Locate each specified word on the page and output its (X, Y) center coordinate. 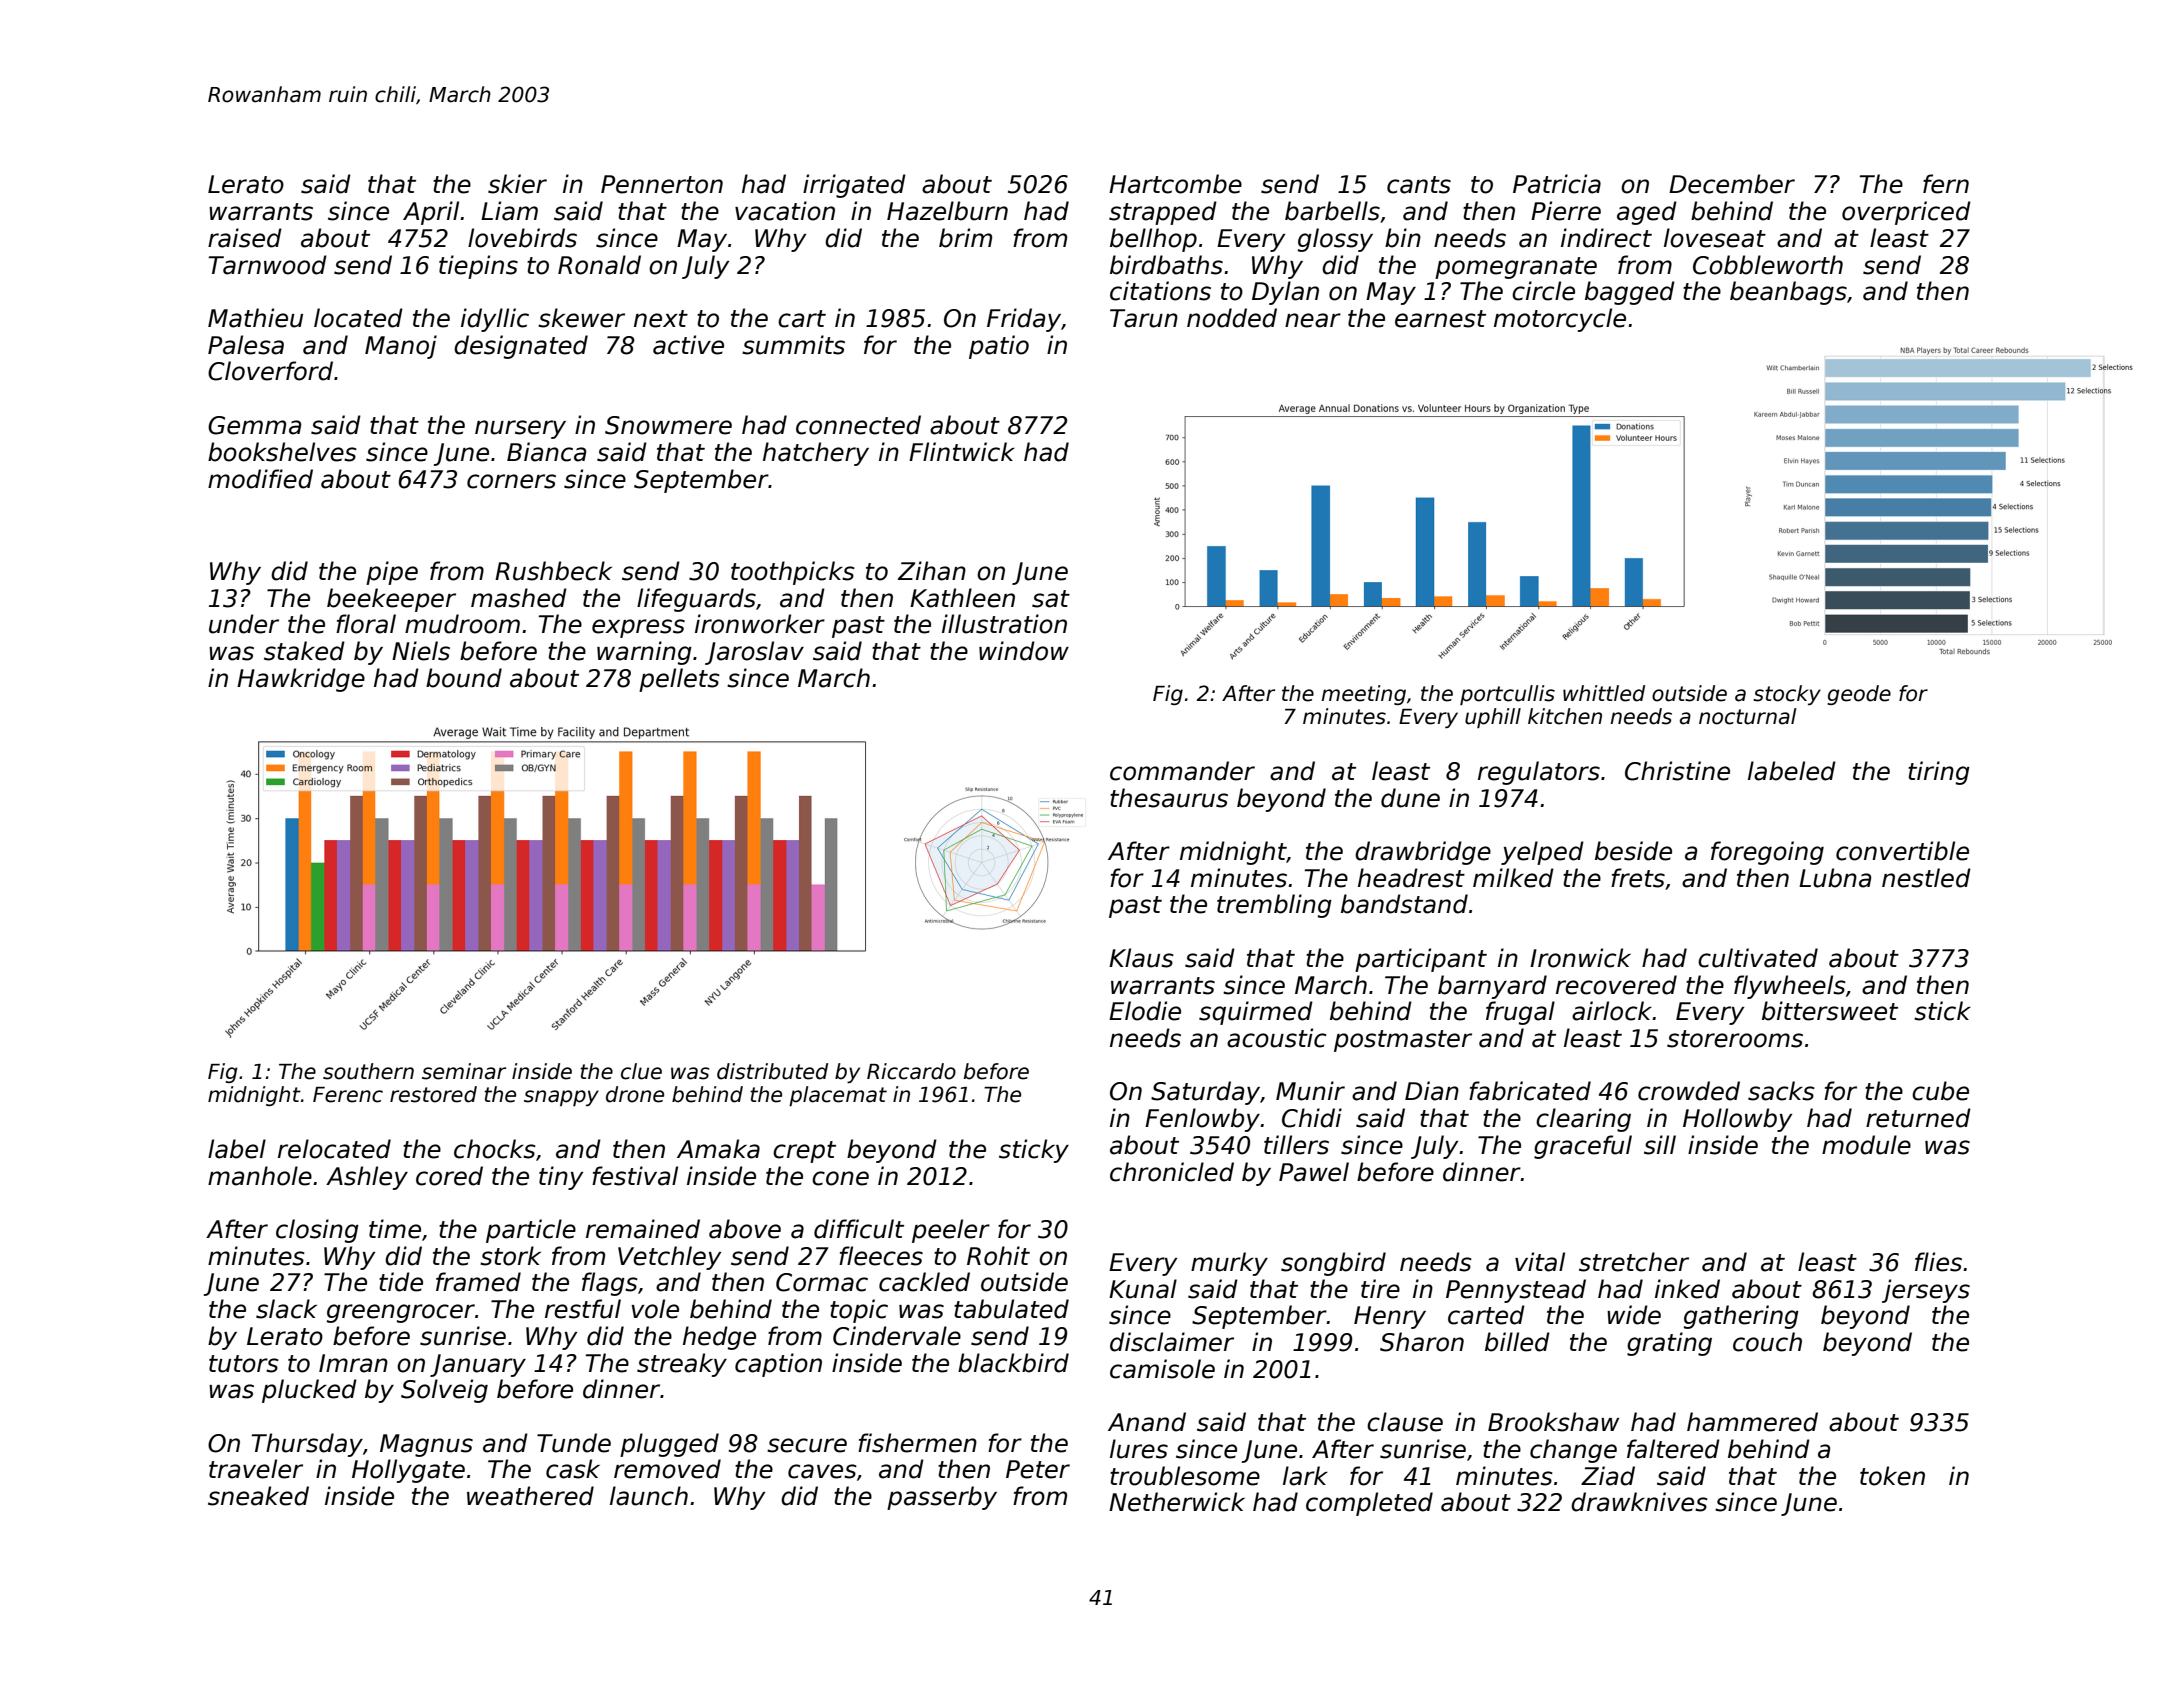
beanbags (1788, 293)
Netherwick (1177, 1502)
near (1313, 320)
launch (649, 1496)
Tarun (1144, 318)
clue (641, 1071)
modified (260, 479)
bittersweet (1830, 1011)
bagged (1630, 293)
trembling (1274, 906)
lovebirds (522, 238)
